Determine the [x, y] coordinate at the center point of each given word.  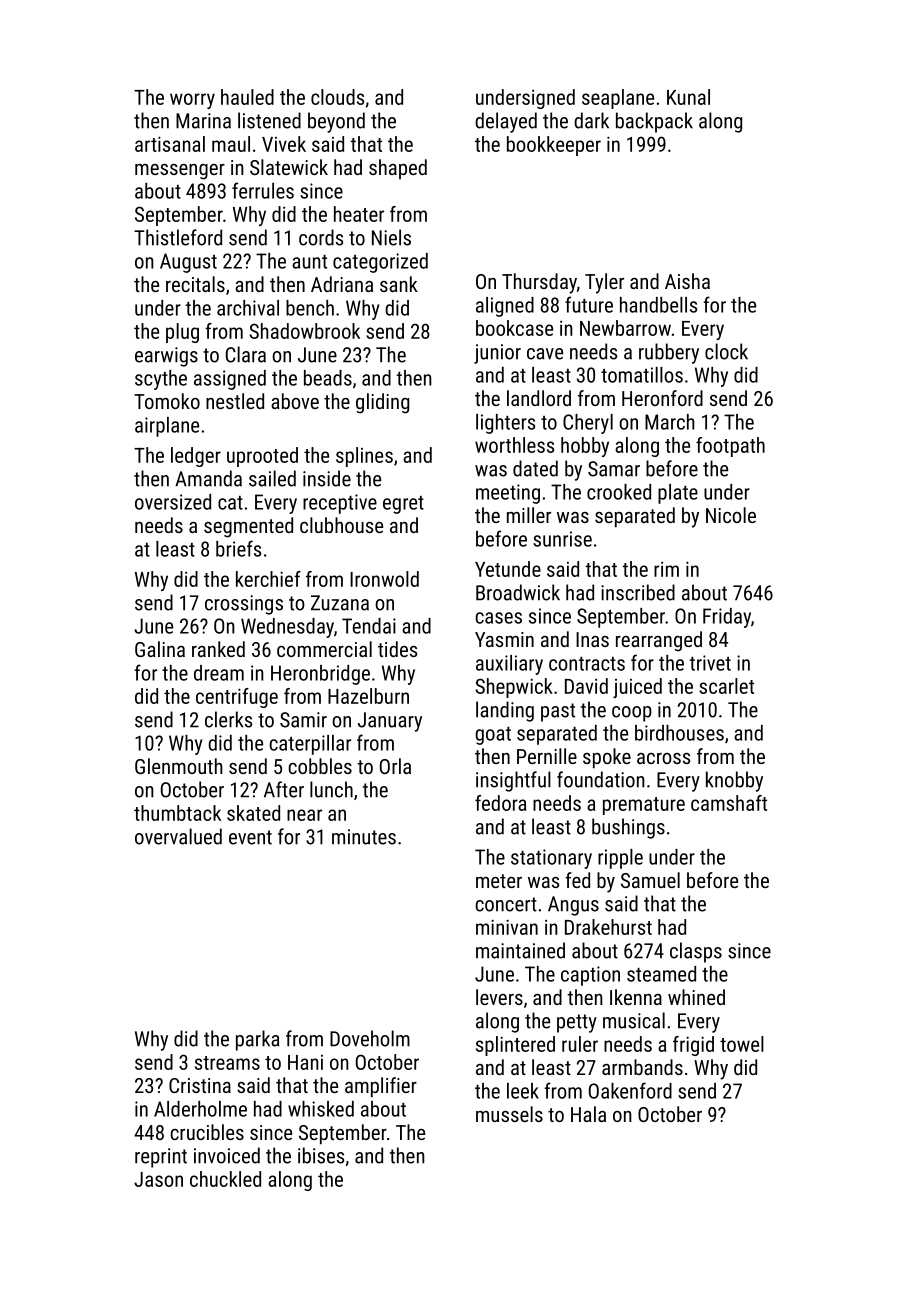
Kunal [688, 97]
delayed [506, 122]
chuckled [225, 1179]
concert [506, 904]
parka [257, 1040]
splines [364, 457]
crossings [244, 605]
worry [192, 101]
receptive [340, 504]
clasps [696, 952]
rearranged [659, 641]
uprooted [262, 457]
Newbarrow [625, 328]
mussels [509, 1114]
